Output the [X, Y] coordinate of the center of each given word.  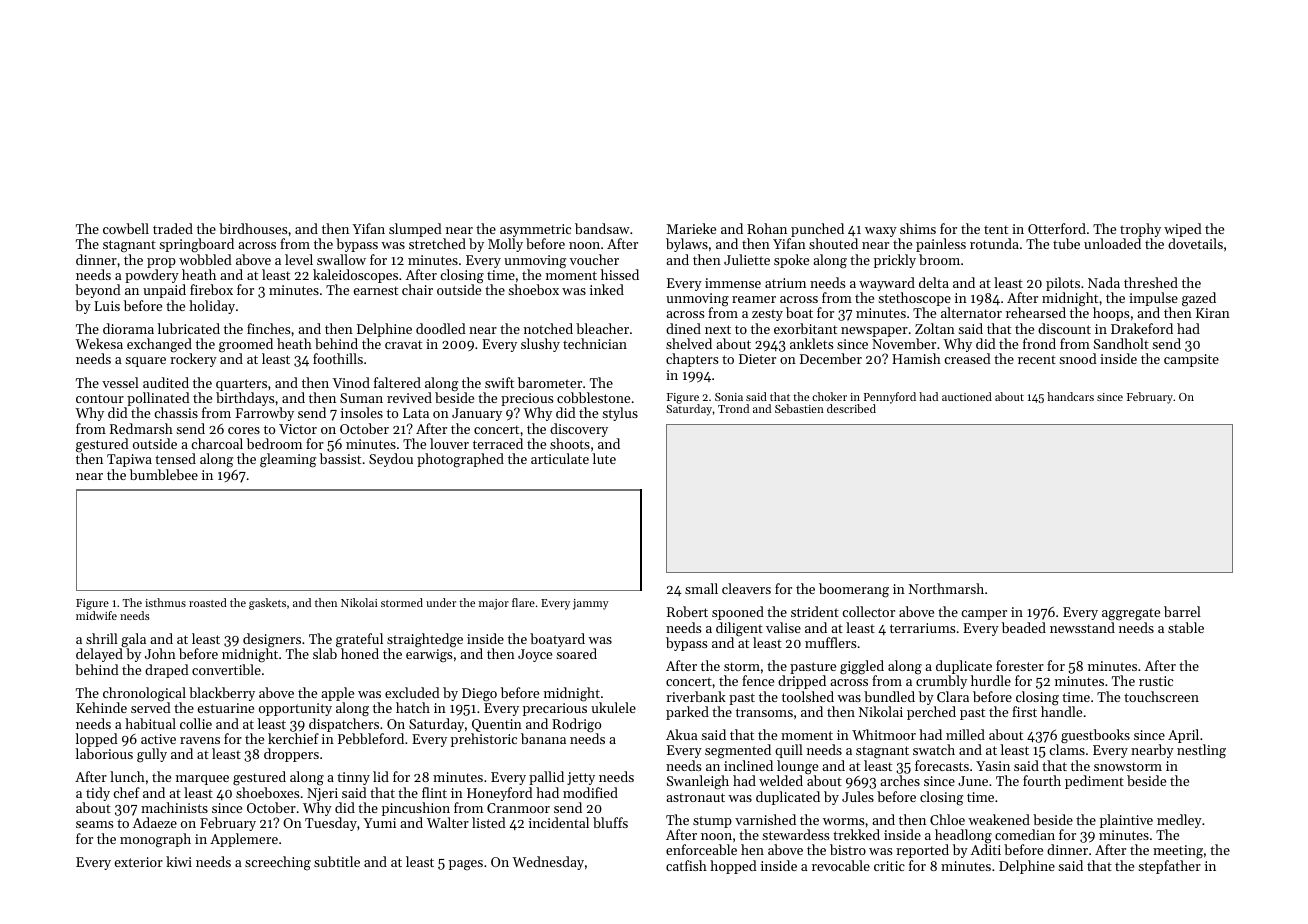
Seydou [391, 460]
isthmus [165, 602]
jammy [591, 604]
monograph [155, 840]
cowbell [126, 228]
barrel [1182, 611]
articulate [560, 458]
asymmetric [535, 230]
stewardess [795, 834]
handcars [1070, 396]
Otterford [1057, 228]
